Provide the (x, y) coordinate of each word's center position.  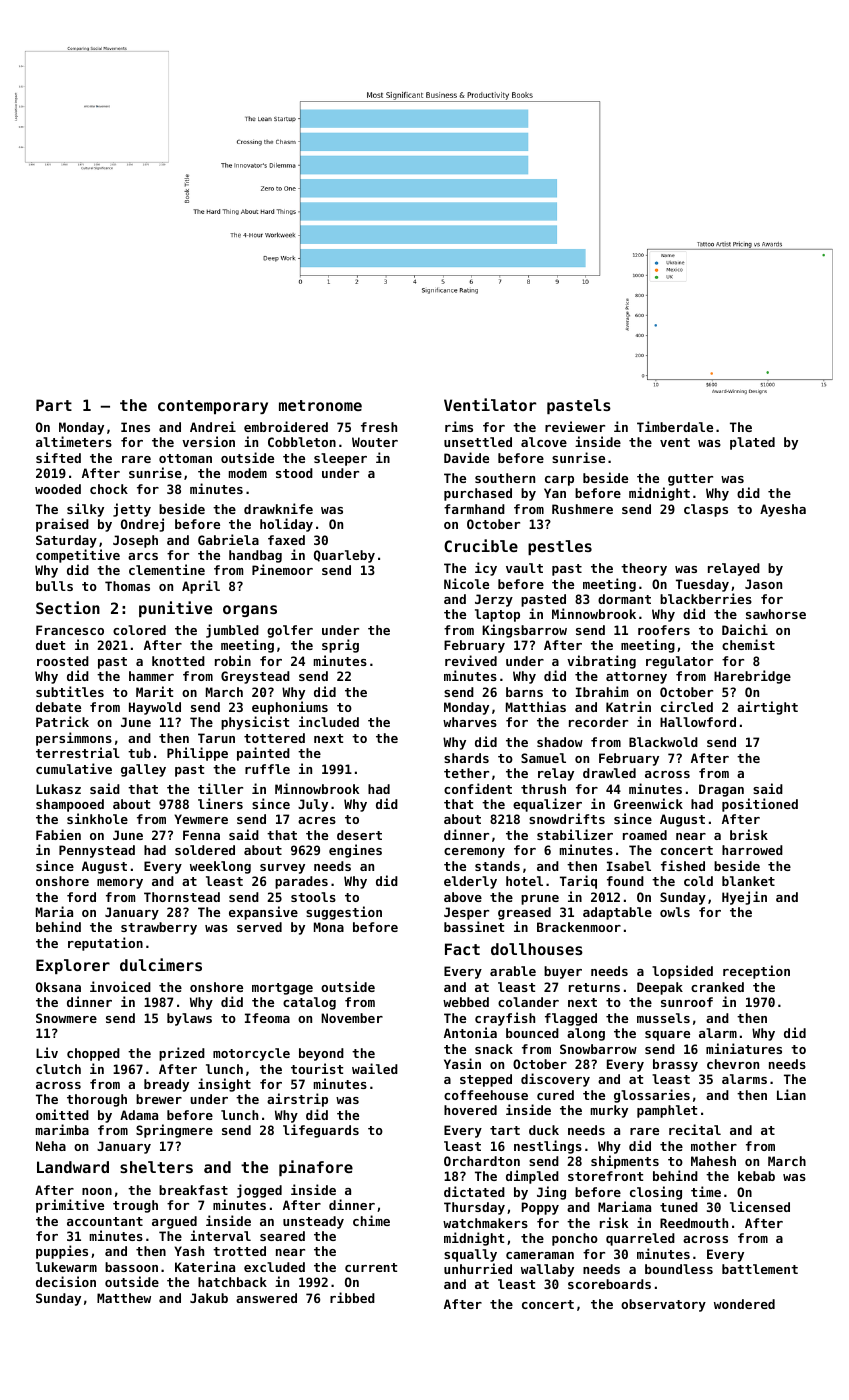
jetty (132, 510)
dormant (624, 599)
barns (524, 692)
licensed (760, 1206)
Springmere (174, 1131)
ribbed (352, 1297)
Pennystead (97, 851)
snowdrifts (567, 818)
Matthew (124, 1298)
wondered (744, 1304)
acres (317, 820)
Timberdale (675, 426)
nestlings (548, 1147)
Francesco (70, 630)
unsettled (478, 442)
